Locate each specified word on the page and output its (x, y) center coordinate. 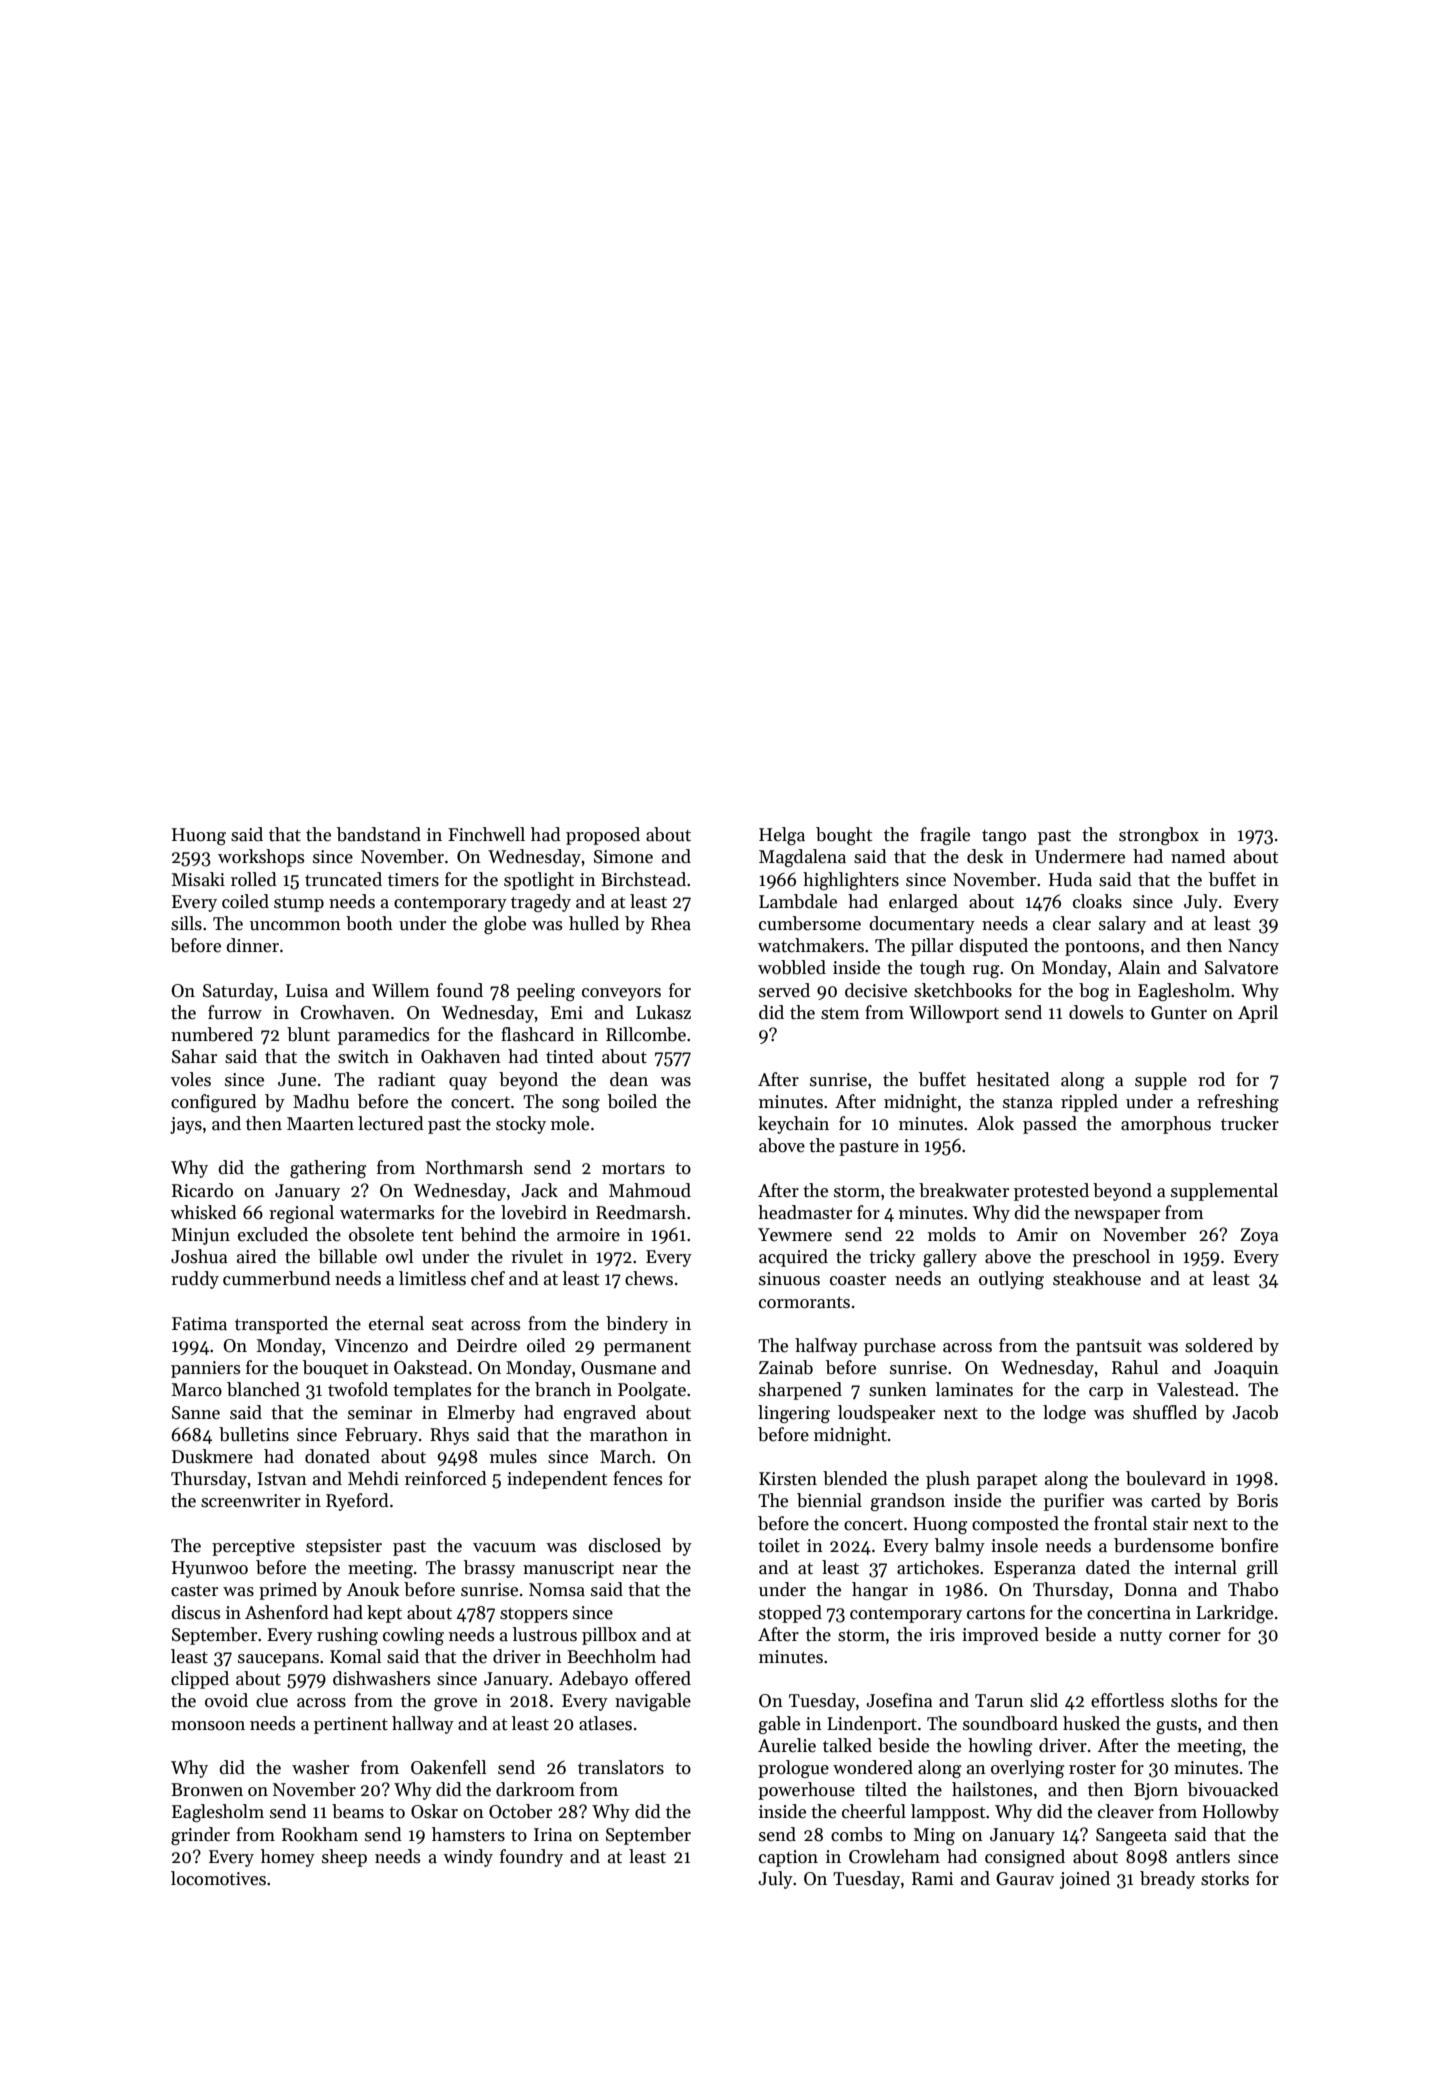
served (784, 990)
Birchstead (643, 879)
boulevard (1166, 1478)
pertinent (351, 1725)
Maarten (320, 1124)
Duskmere (212, 1456)
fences (637, 1478)
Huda (1070, 879)
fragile (945, 836)
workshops (261, 858)
